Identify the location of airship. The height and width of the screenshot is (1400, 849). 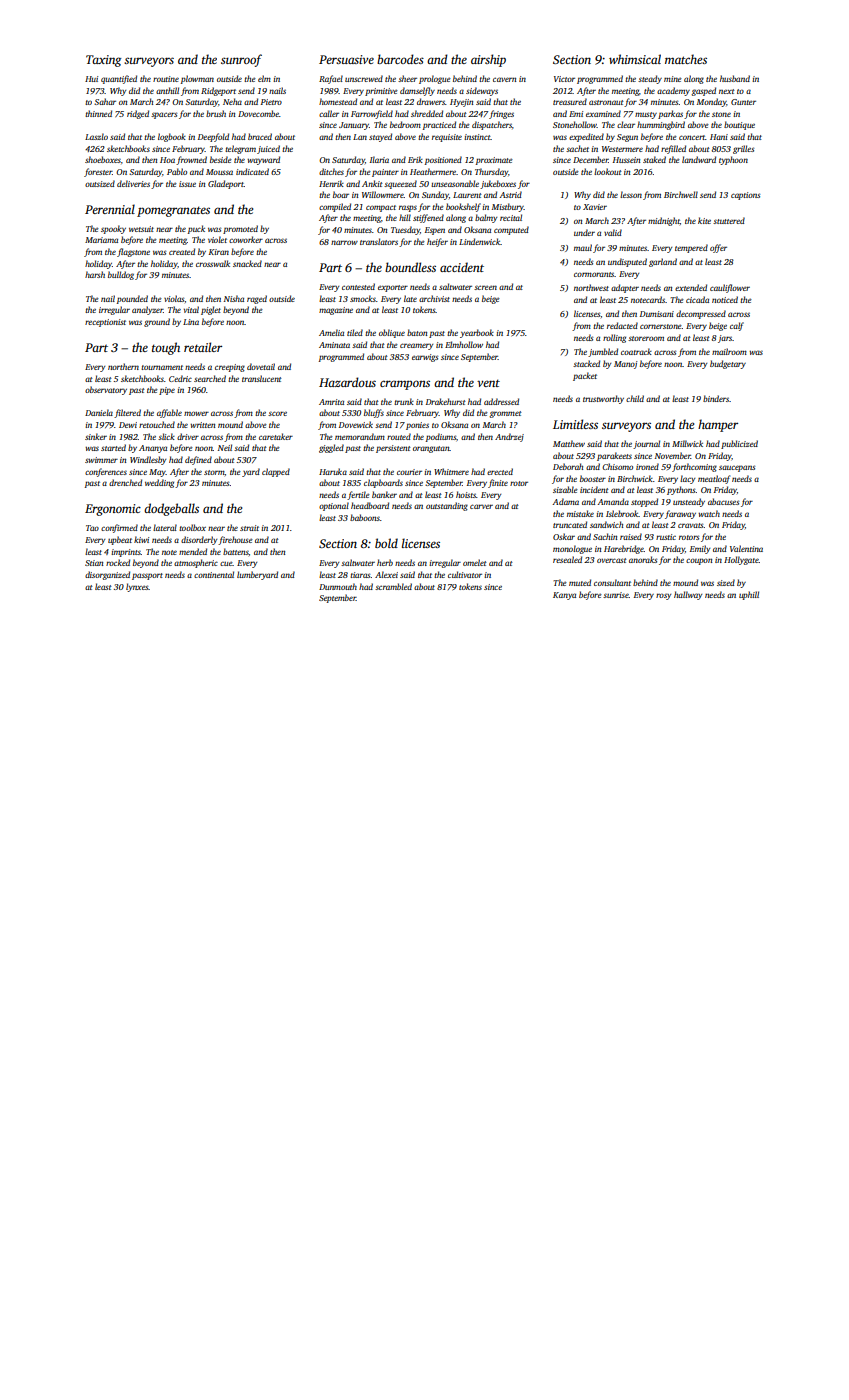
(488, 60).
